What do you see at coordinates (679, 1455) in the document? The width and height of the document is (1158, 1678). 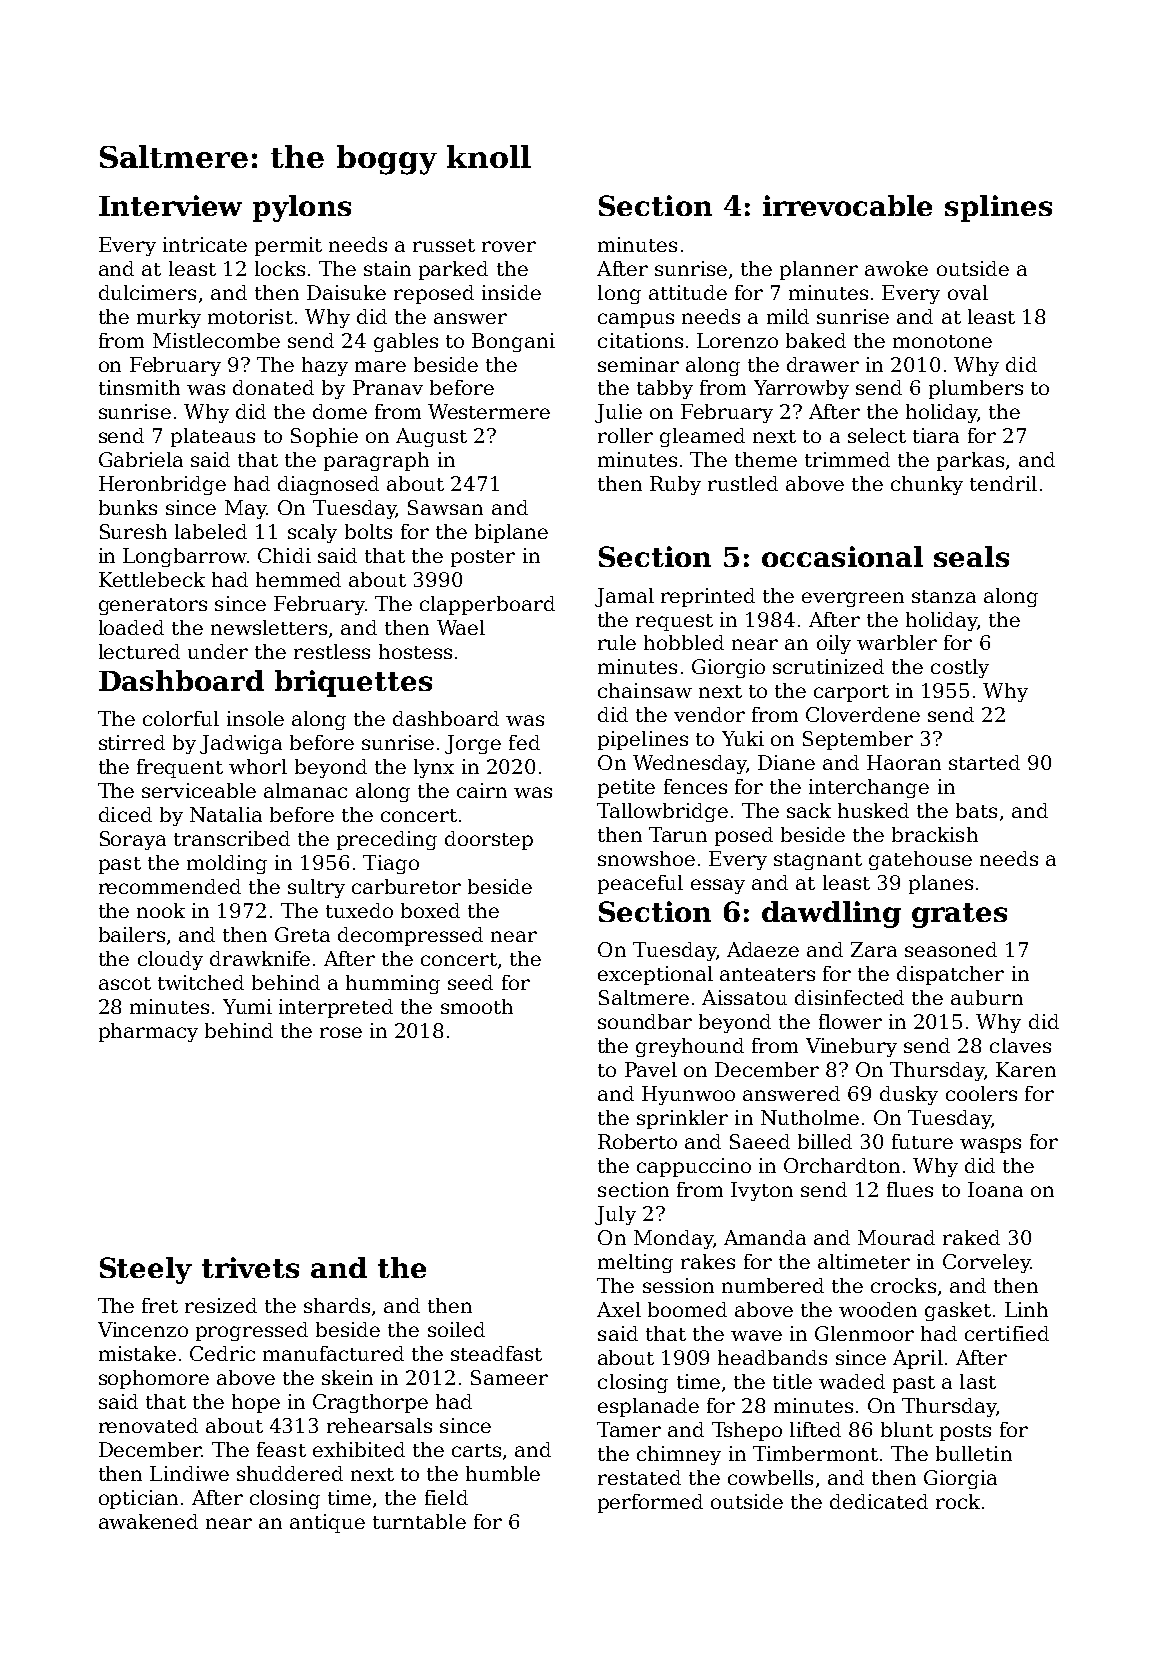 I see `chimney` at bounding box center [679, 1455].
